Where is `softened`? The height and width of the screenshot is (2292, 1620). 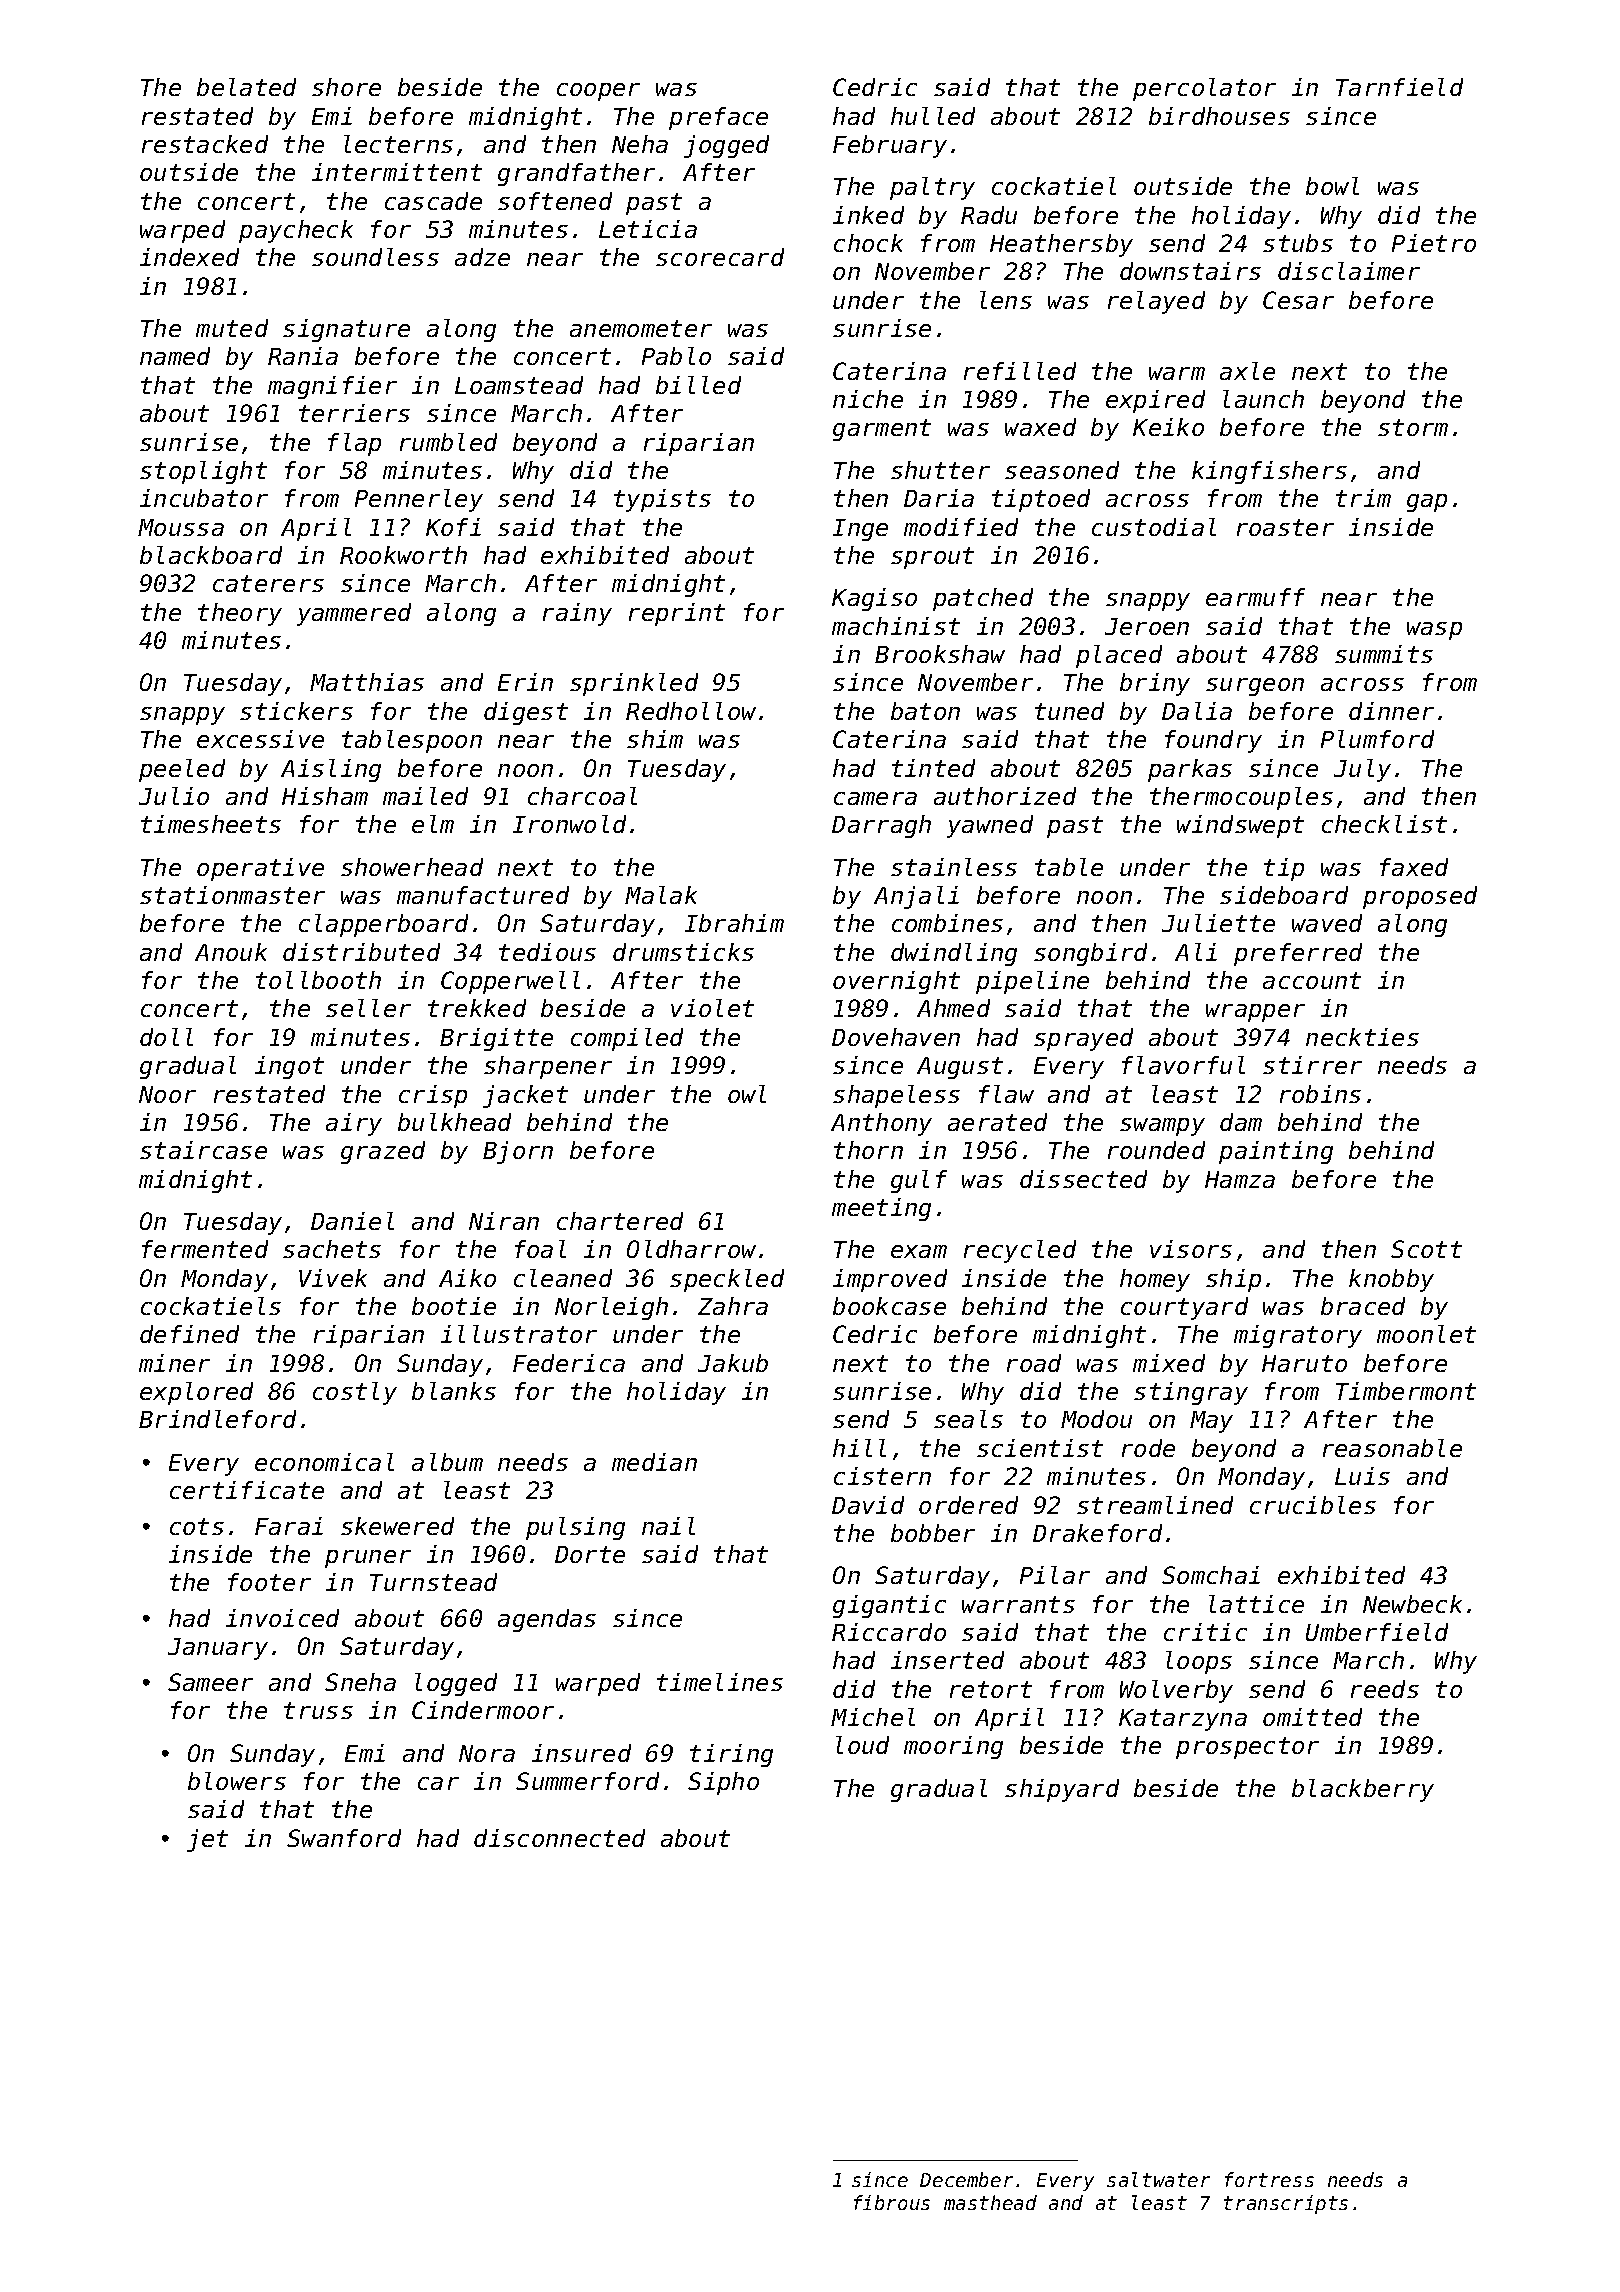 softened is located at coordinates (555, 201).
